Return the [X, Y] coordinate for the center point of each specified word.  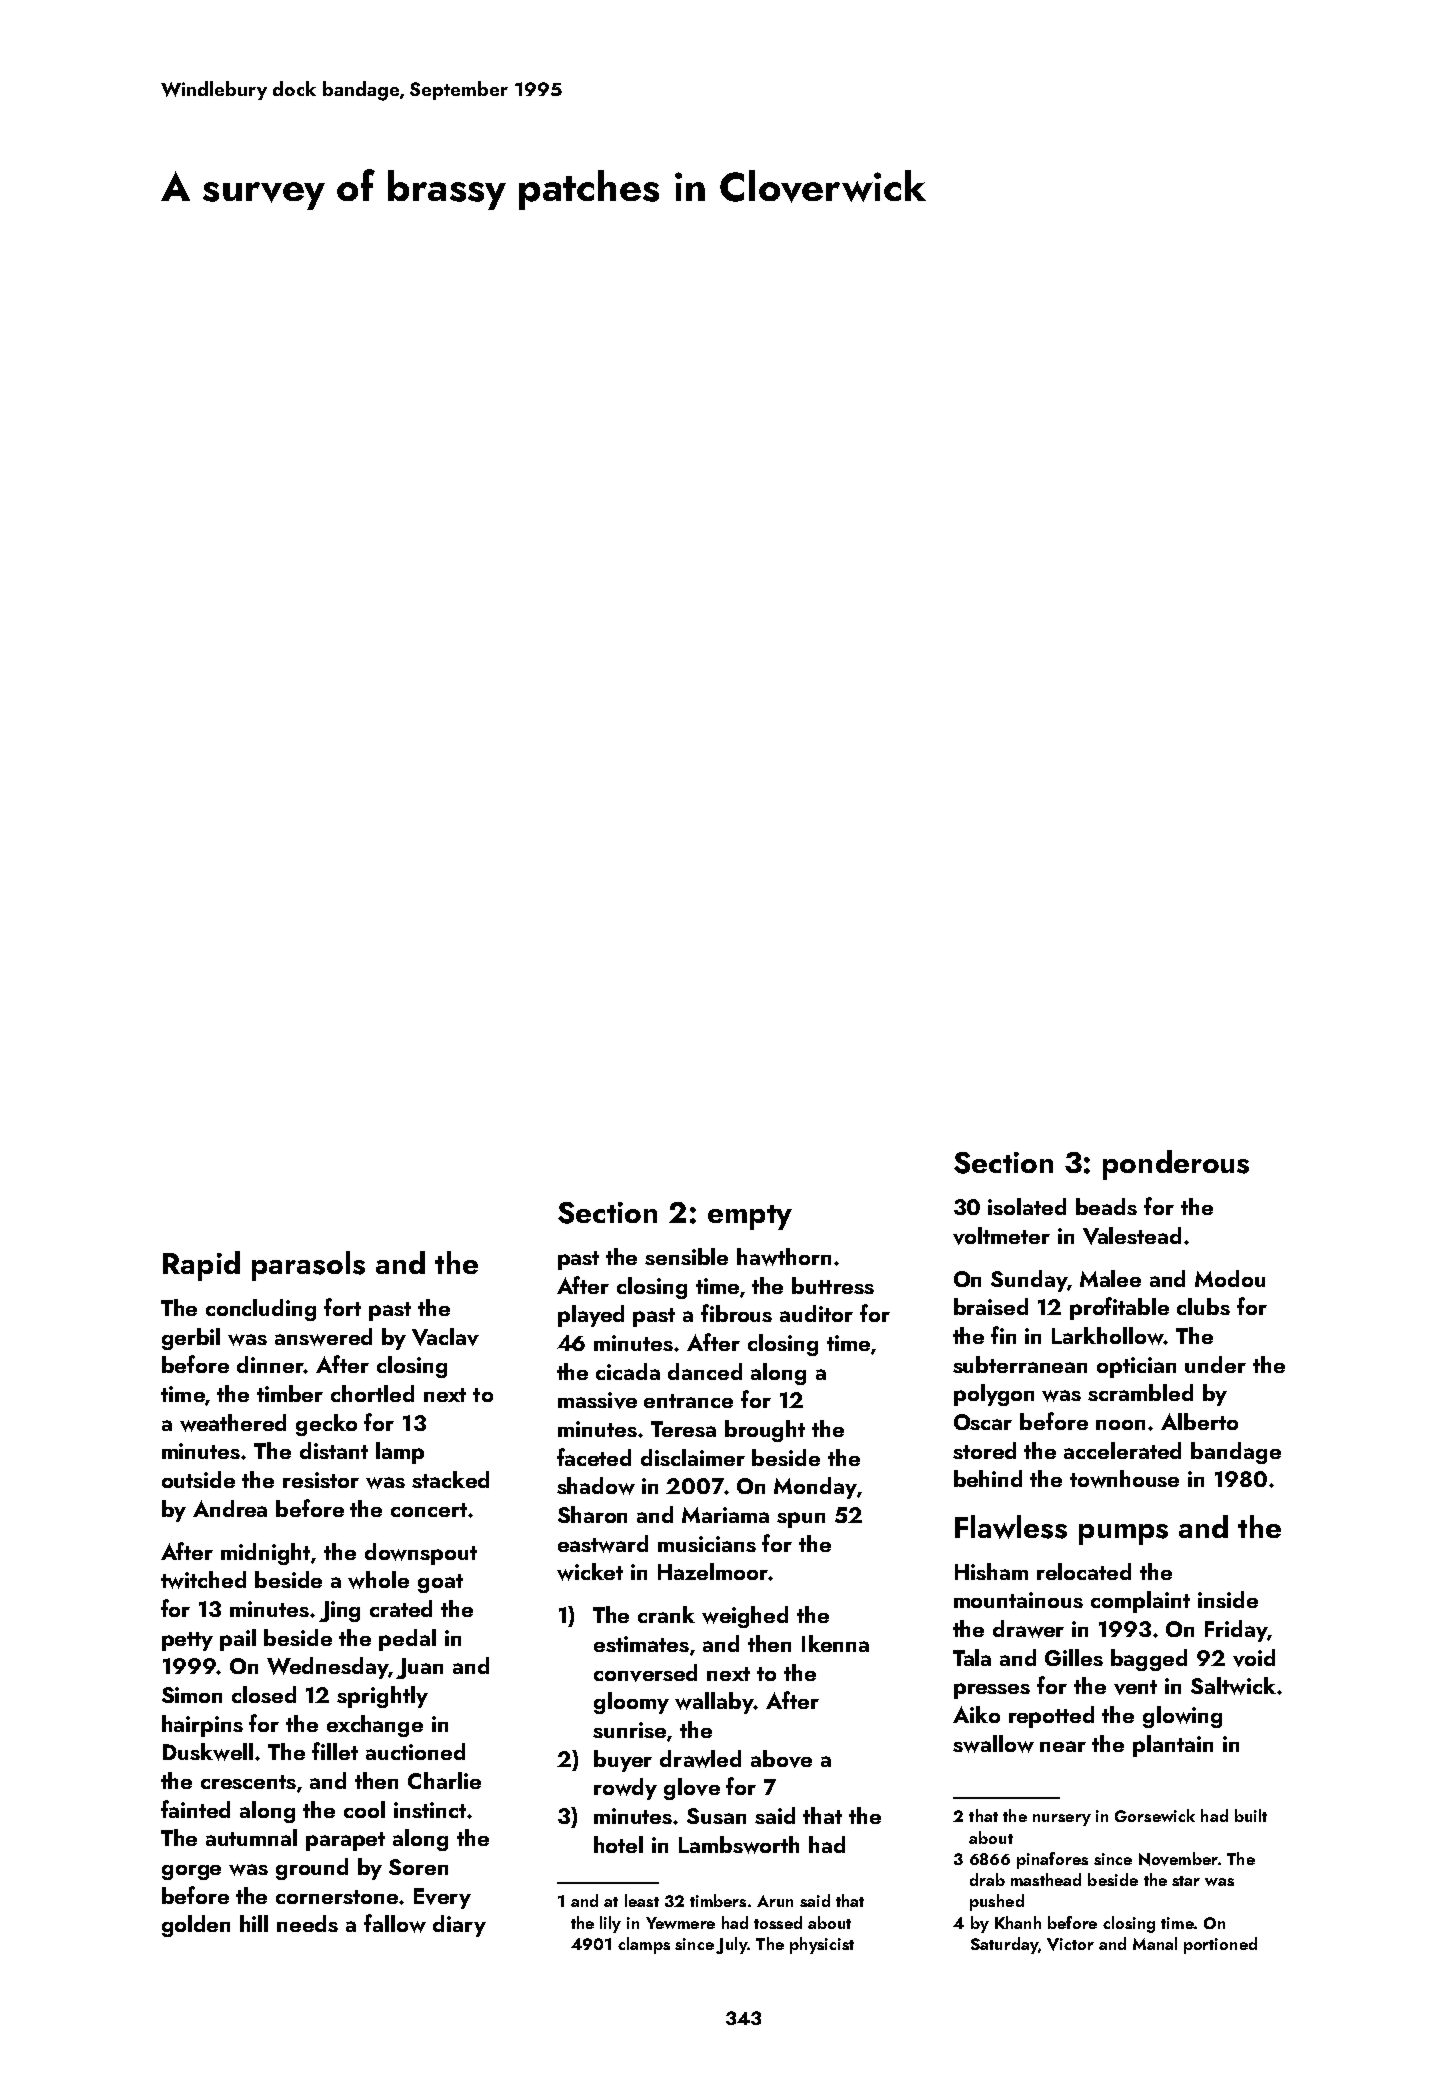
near [1063, 1746]
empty [750, 1217]
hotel [618, 1844]
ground [312, 1869]
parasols [308, 1266]
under [1215, 1364]
